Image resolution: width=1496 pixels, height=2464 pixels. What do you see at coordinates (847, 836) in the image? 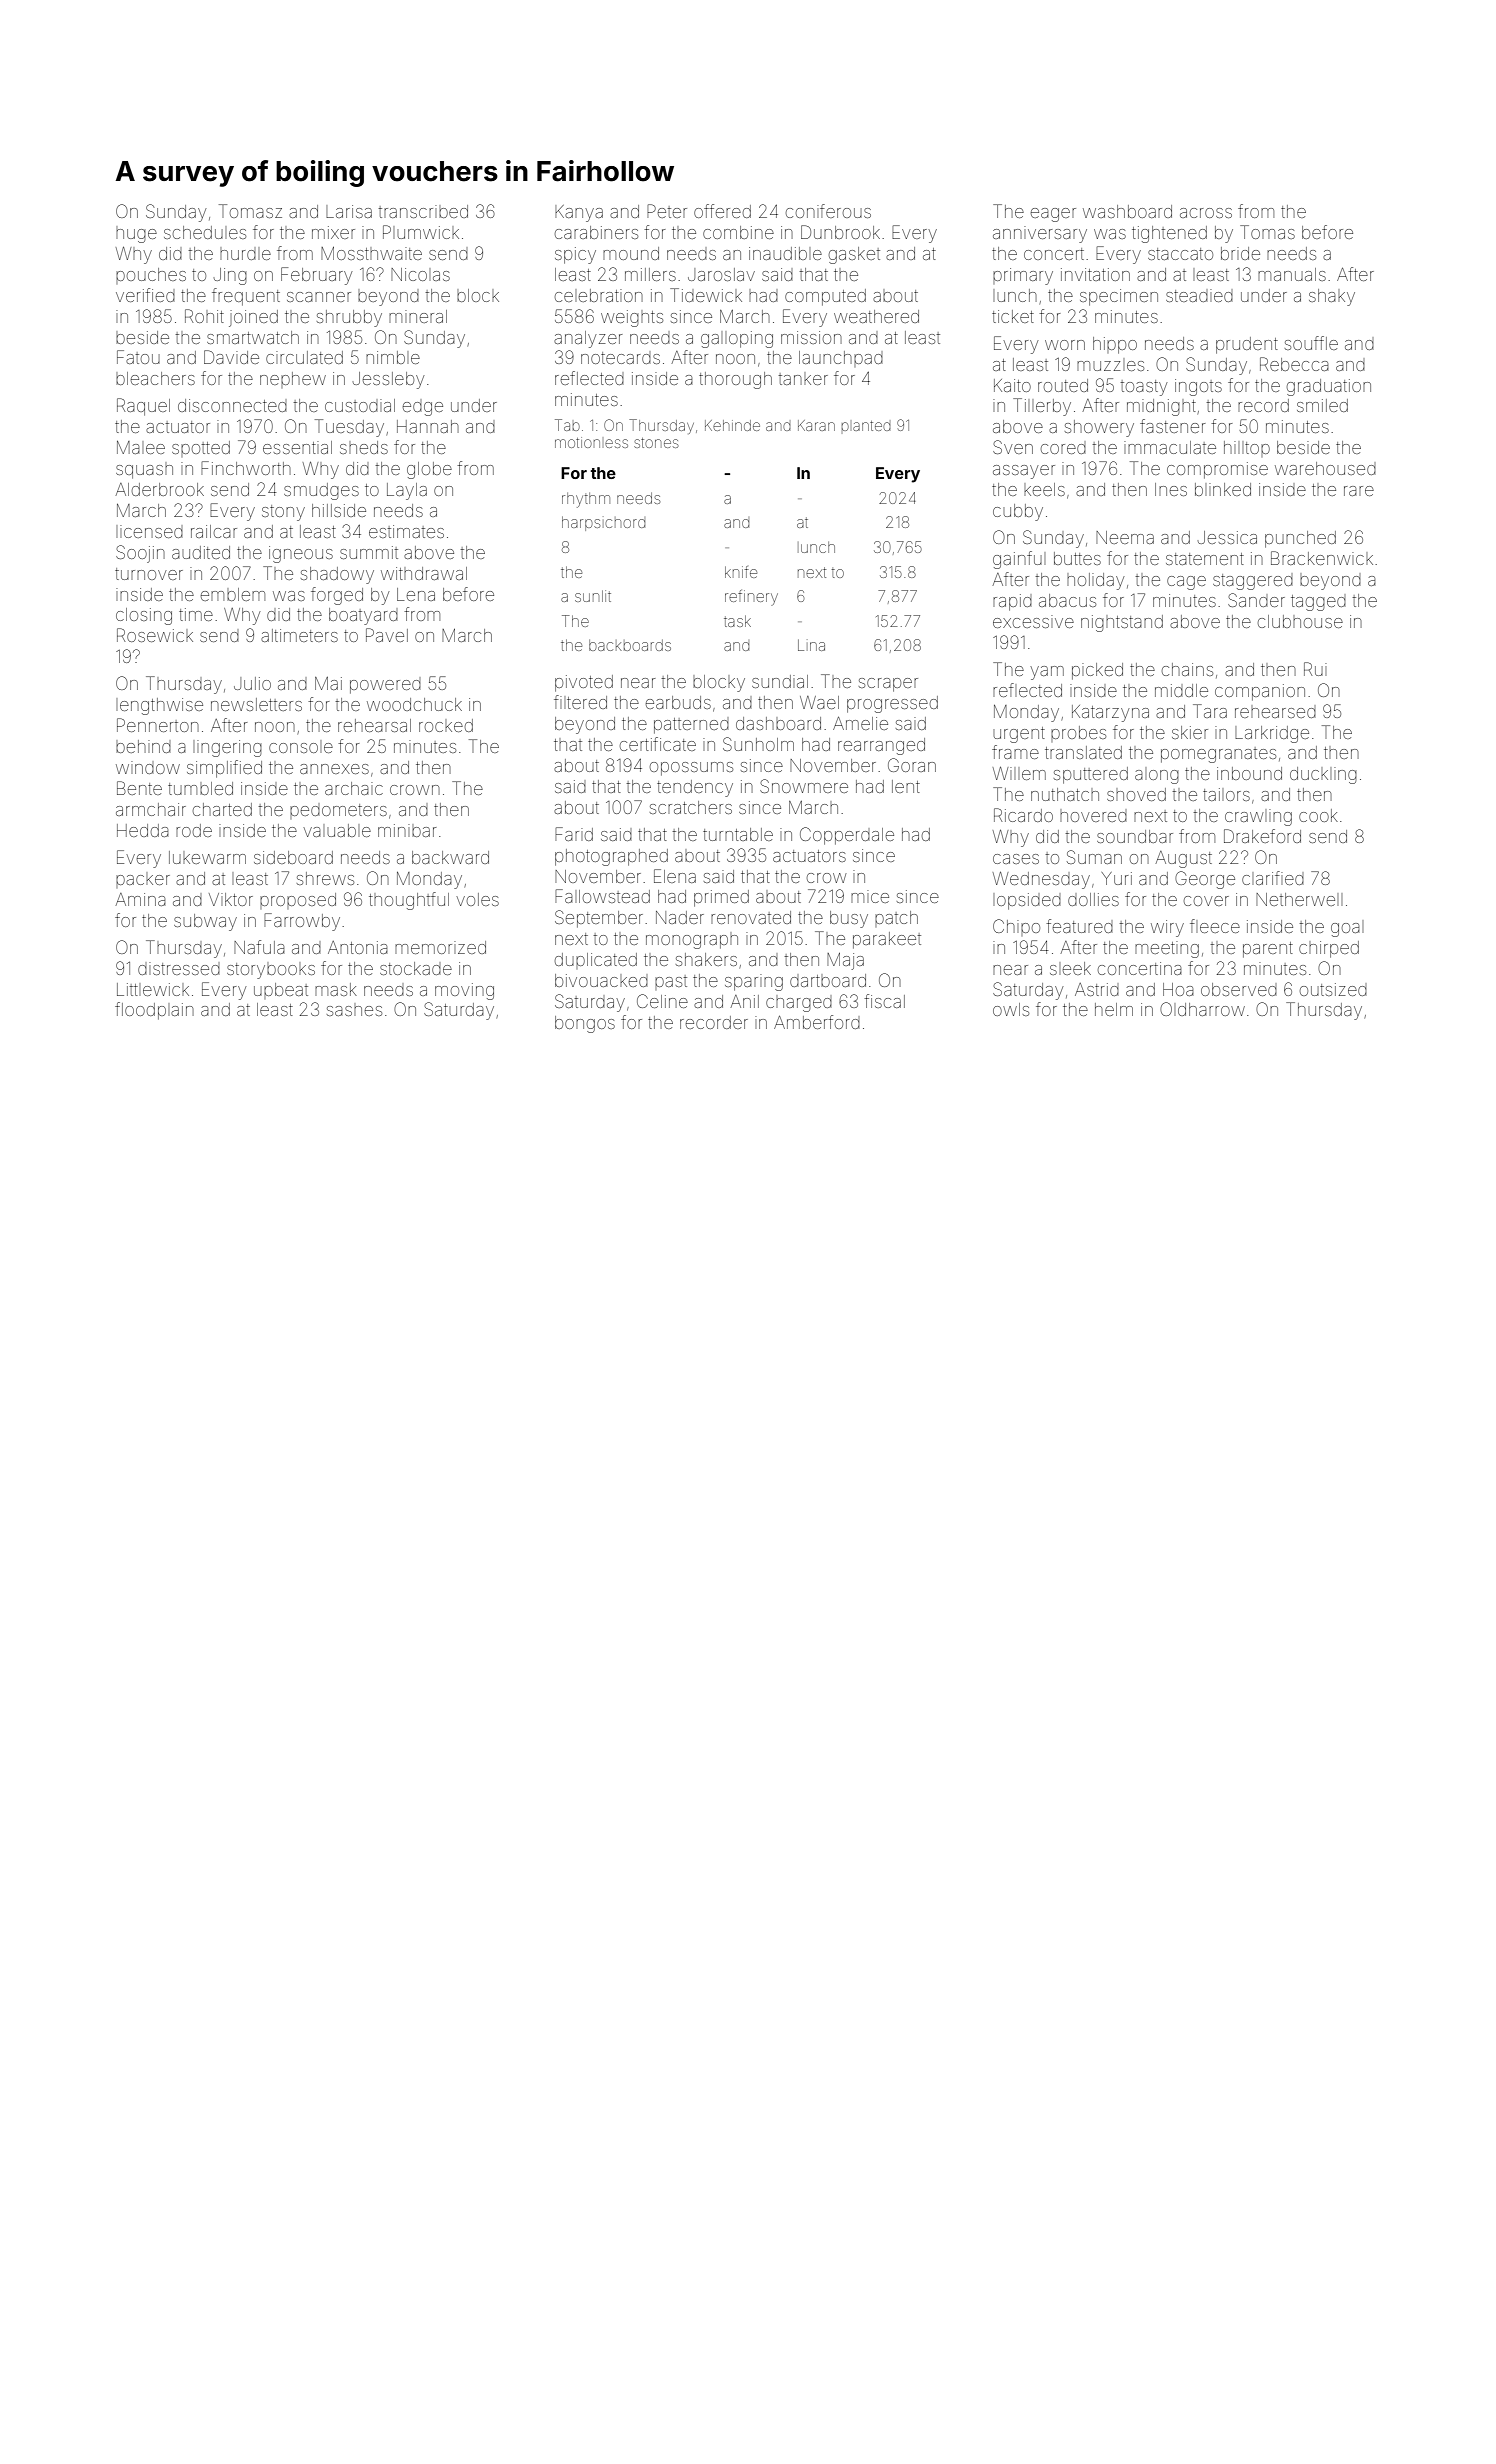
I see `Copperdale` at bounding box center [847, 836].
